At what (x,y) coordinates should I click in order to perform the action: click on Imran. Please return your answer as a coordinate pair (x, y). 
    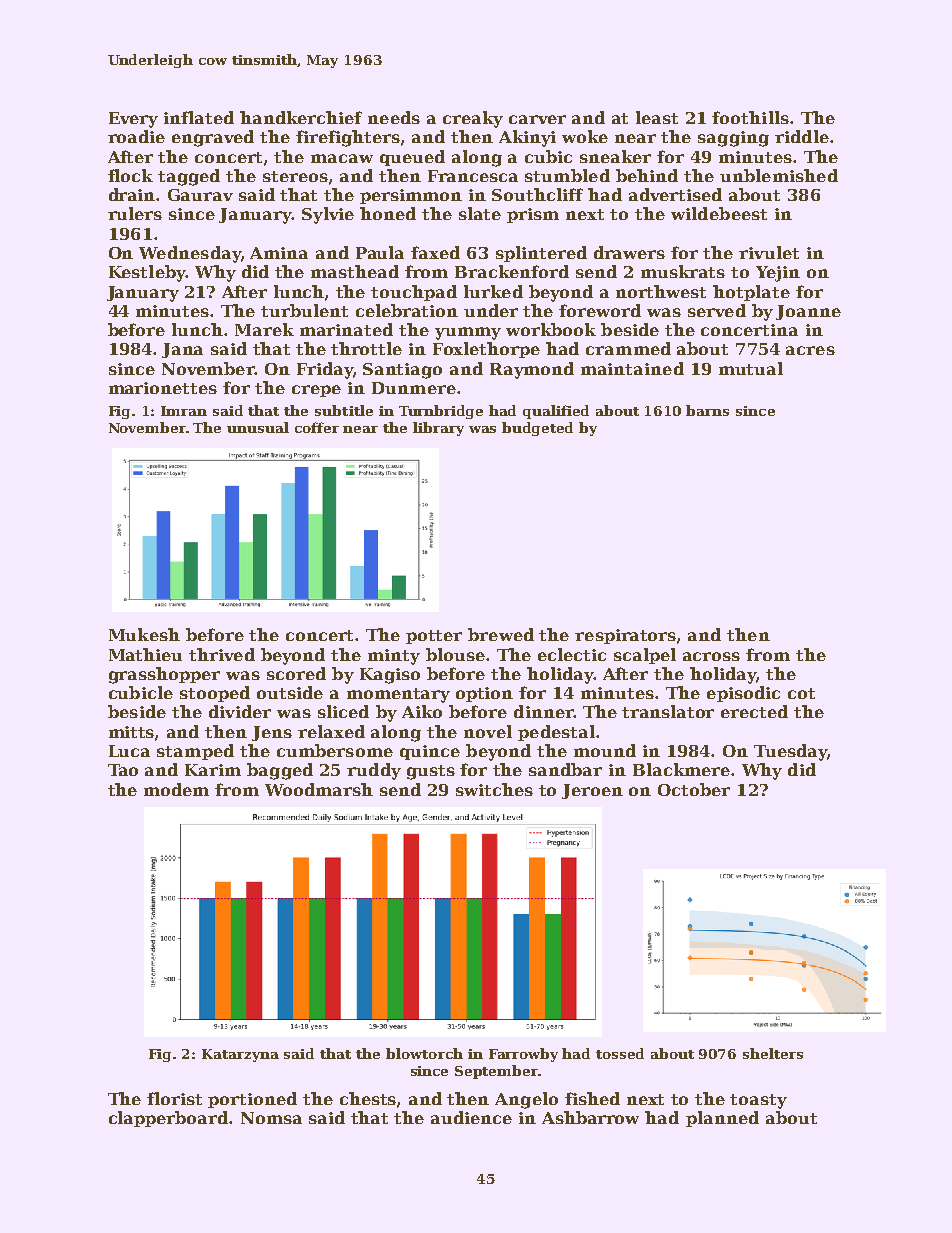
    Looking at the image, I should click on (184, 411).
